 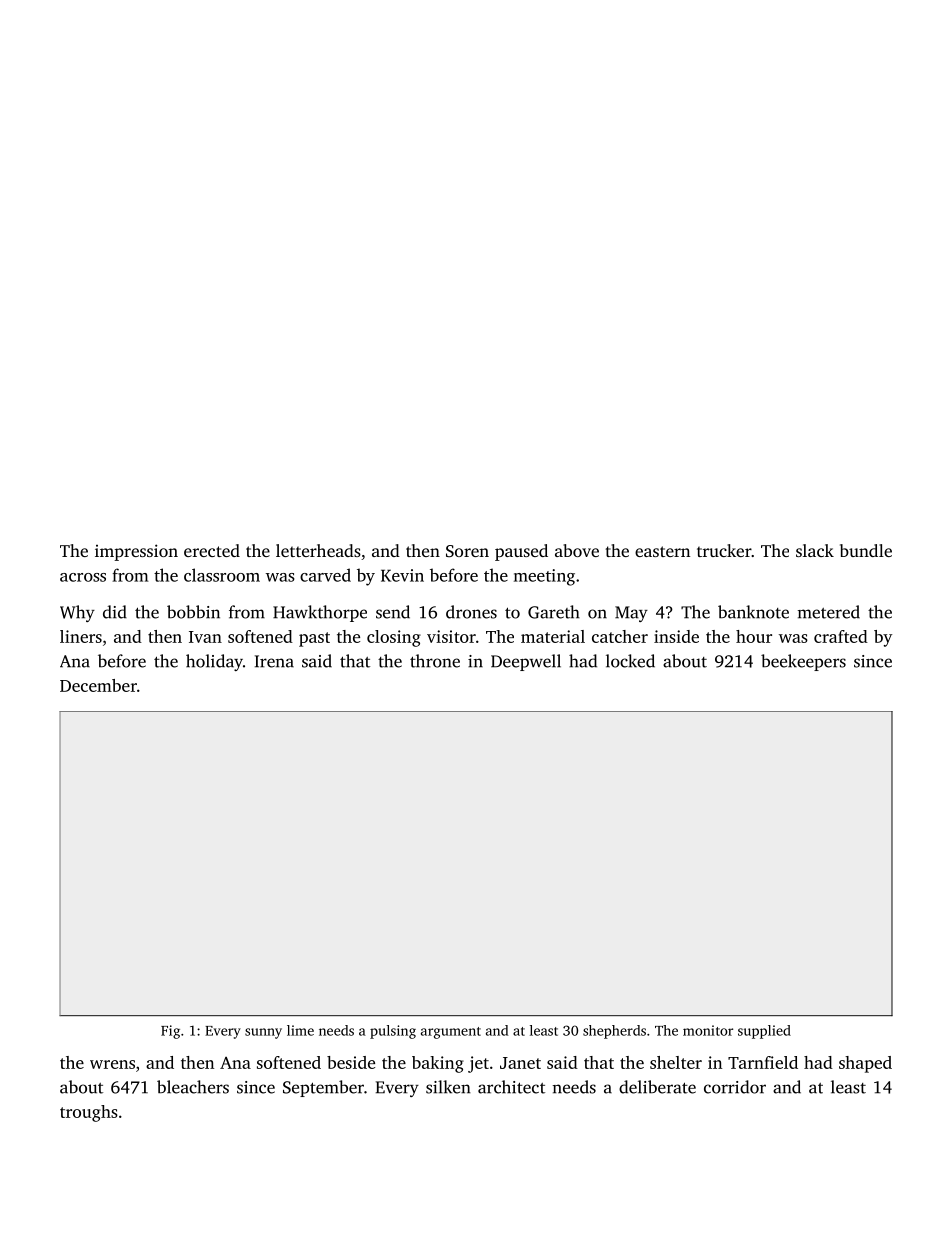 What do you see at coordinates (89, 1113) in the screenshot?
I see `troughs` at bounding box center [89, 1113].
